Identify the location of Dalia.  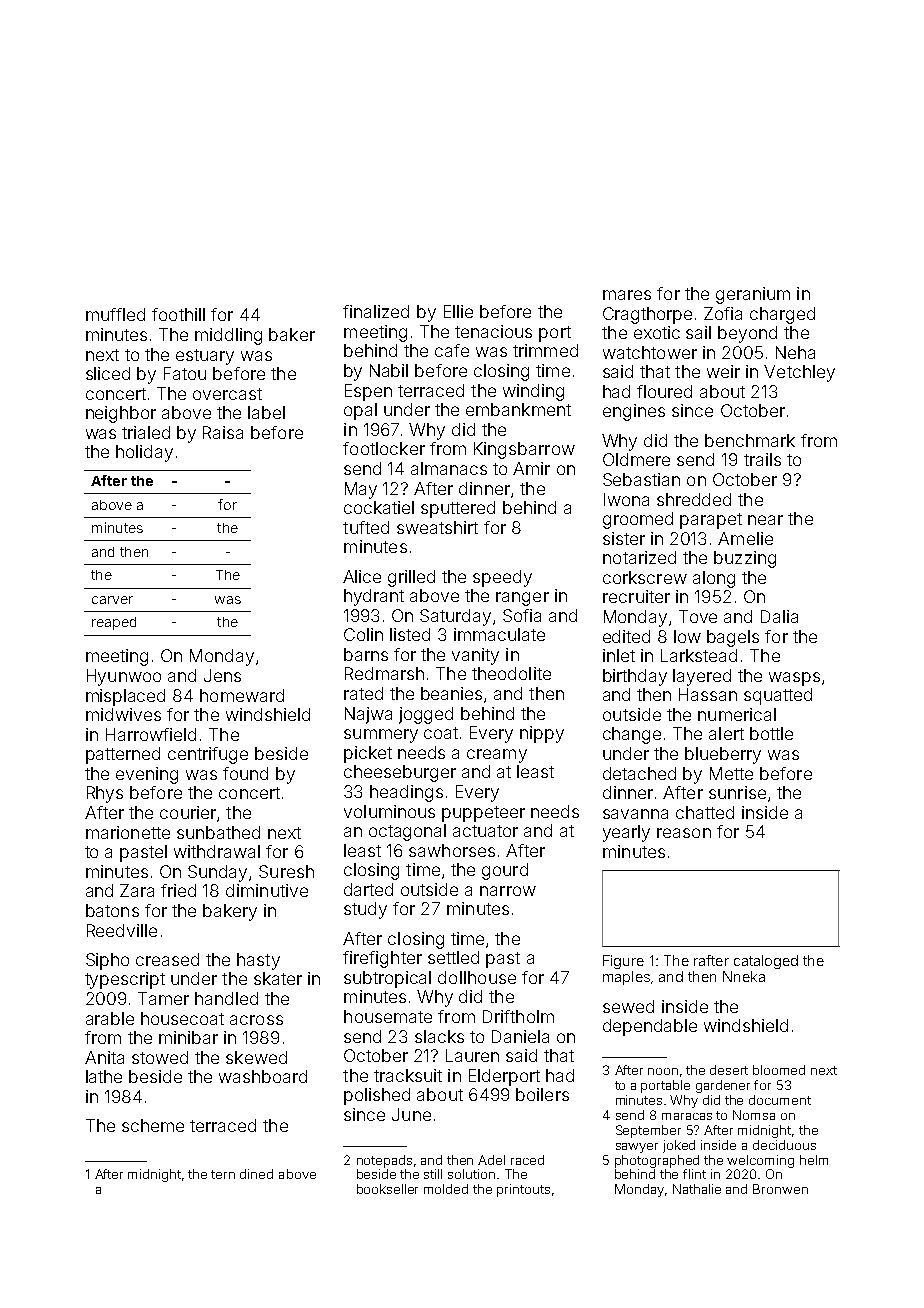
(779, 616).
